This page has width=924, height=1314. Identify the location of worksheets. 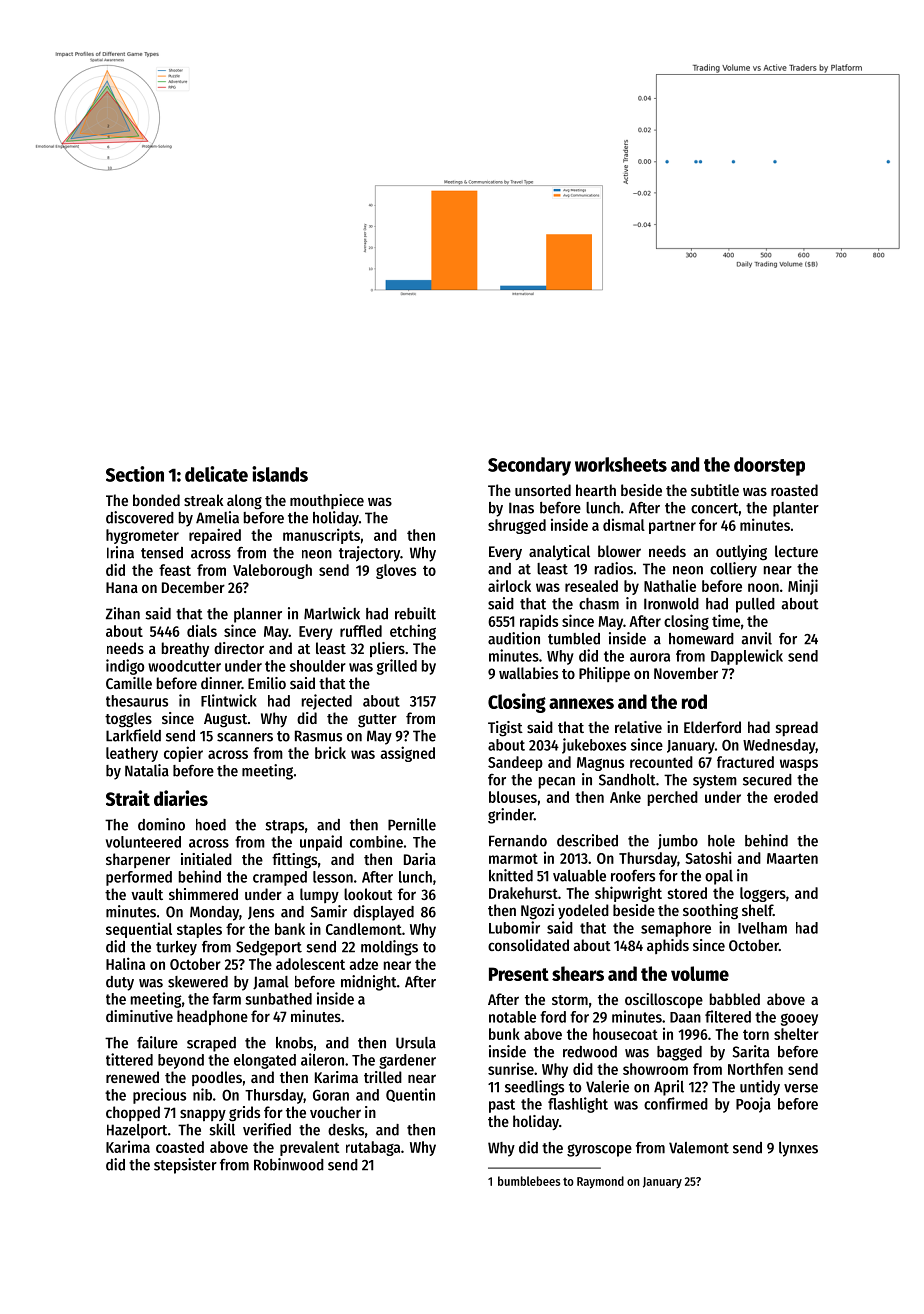
(621, 464).
